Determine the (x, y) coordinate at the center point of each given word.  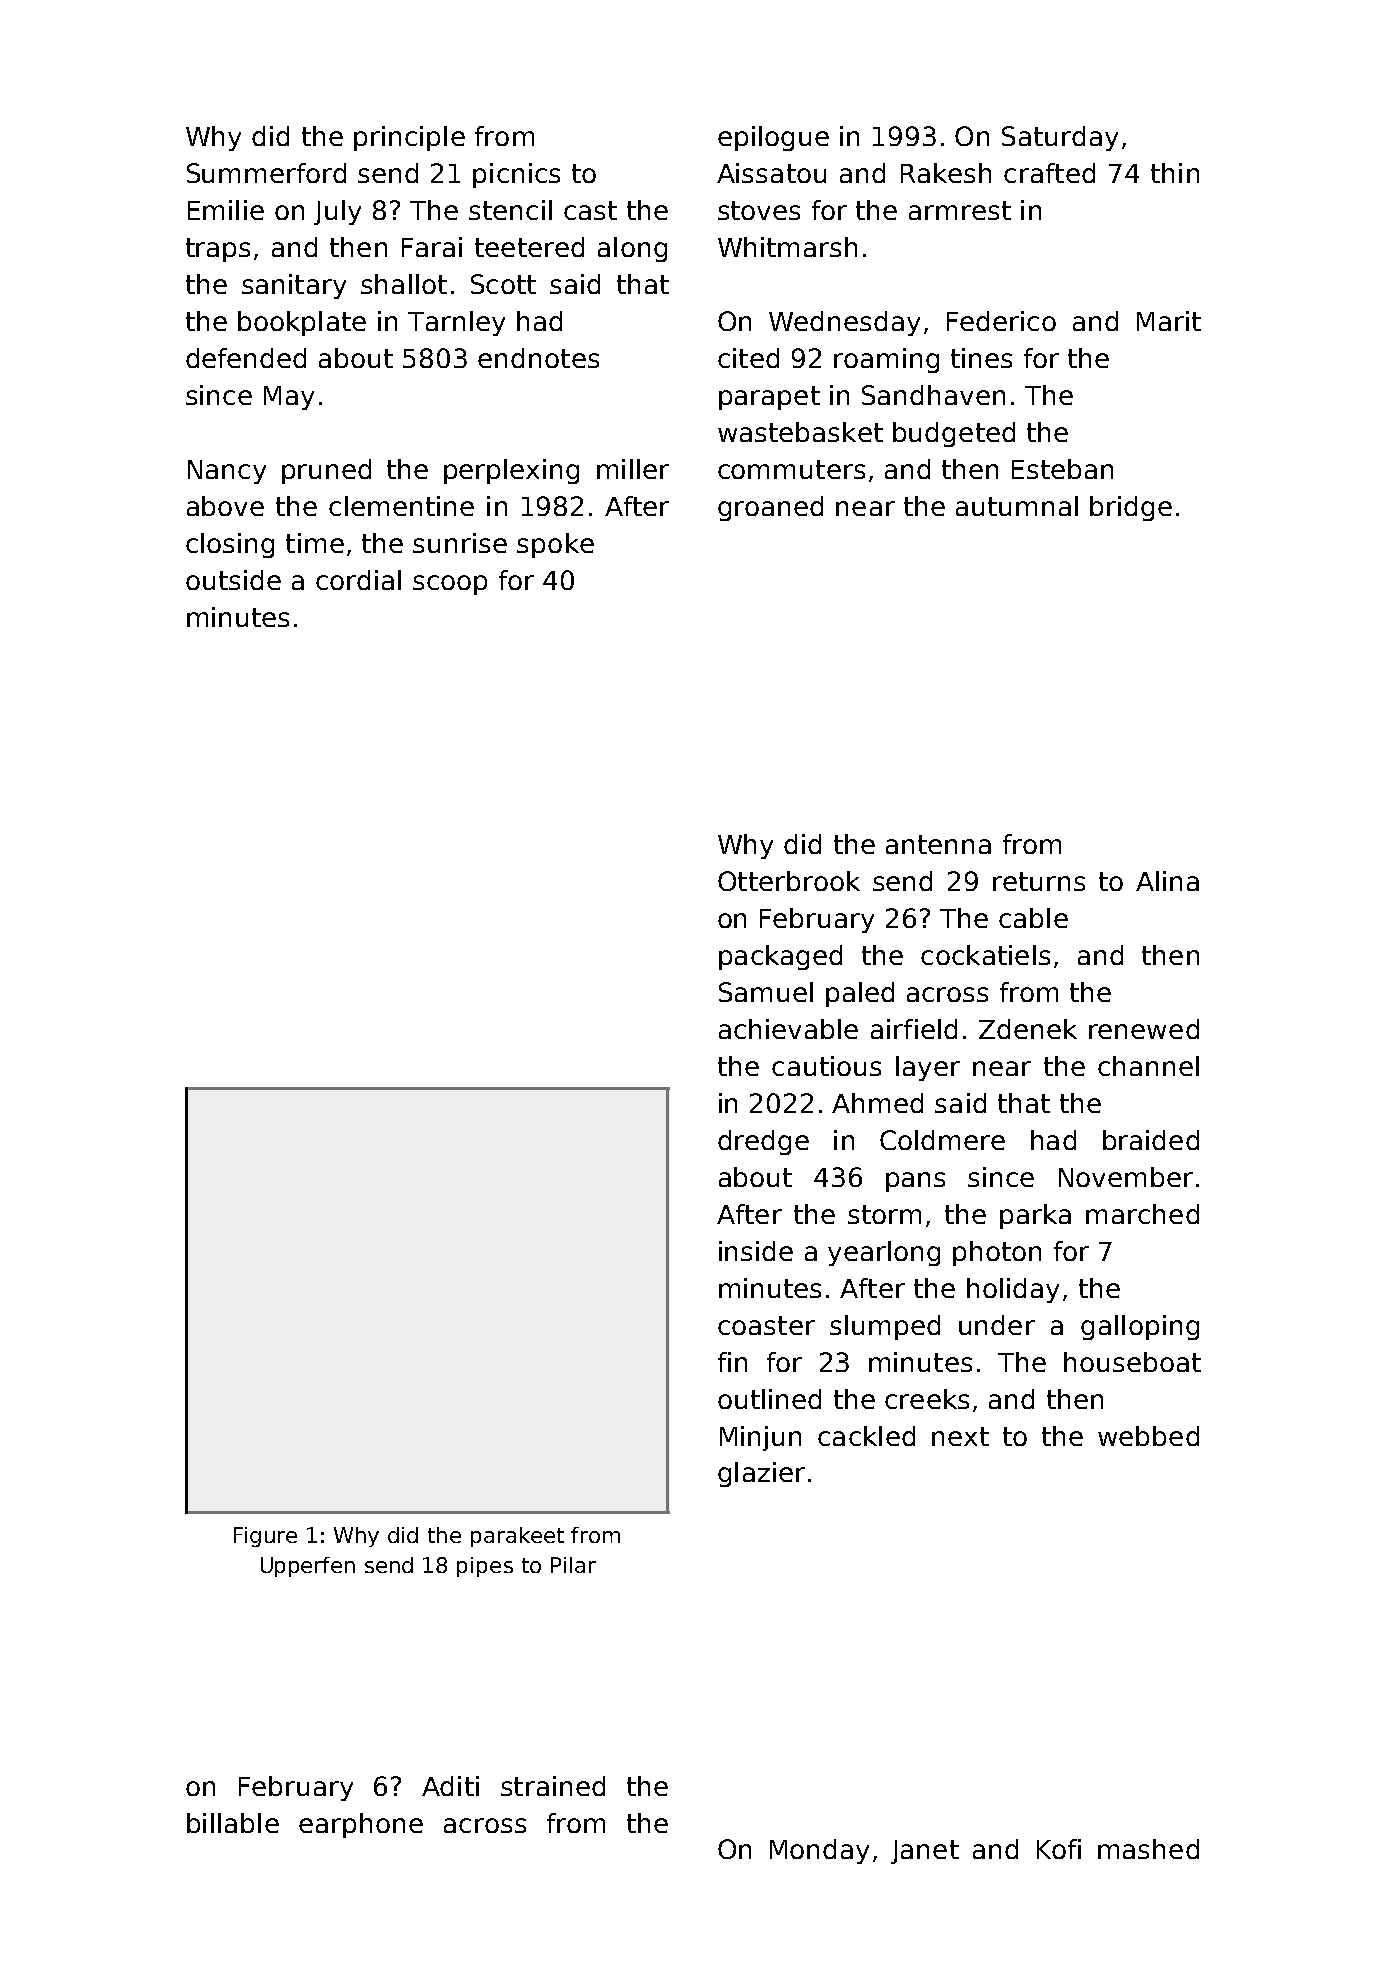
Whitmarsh (787, 247)
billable (233, 1823)
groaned (770, 508)
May (289, 398)
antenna (938, 844)
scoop (450, 585)
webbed (1148, 1436)
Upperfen (308, 1567)
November (1126, 1177)
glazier (761, 1474)
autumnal (1017, 506)
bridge (1131, 508)
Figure (265, 1537)
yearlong (884, 1253)
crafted (1049, 173)
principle (409, 138)
